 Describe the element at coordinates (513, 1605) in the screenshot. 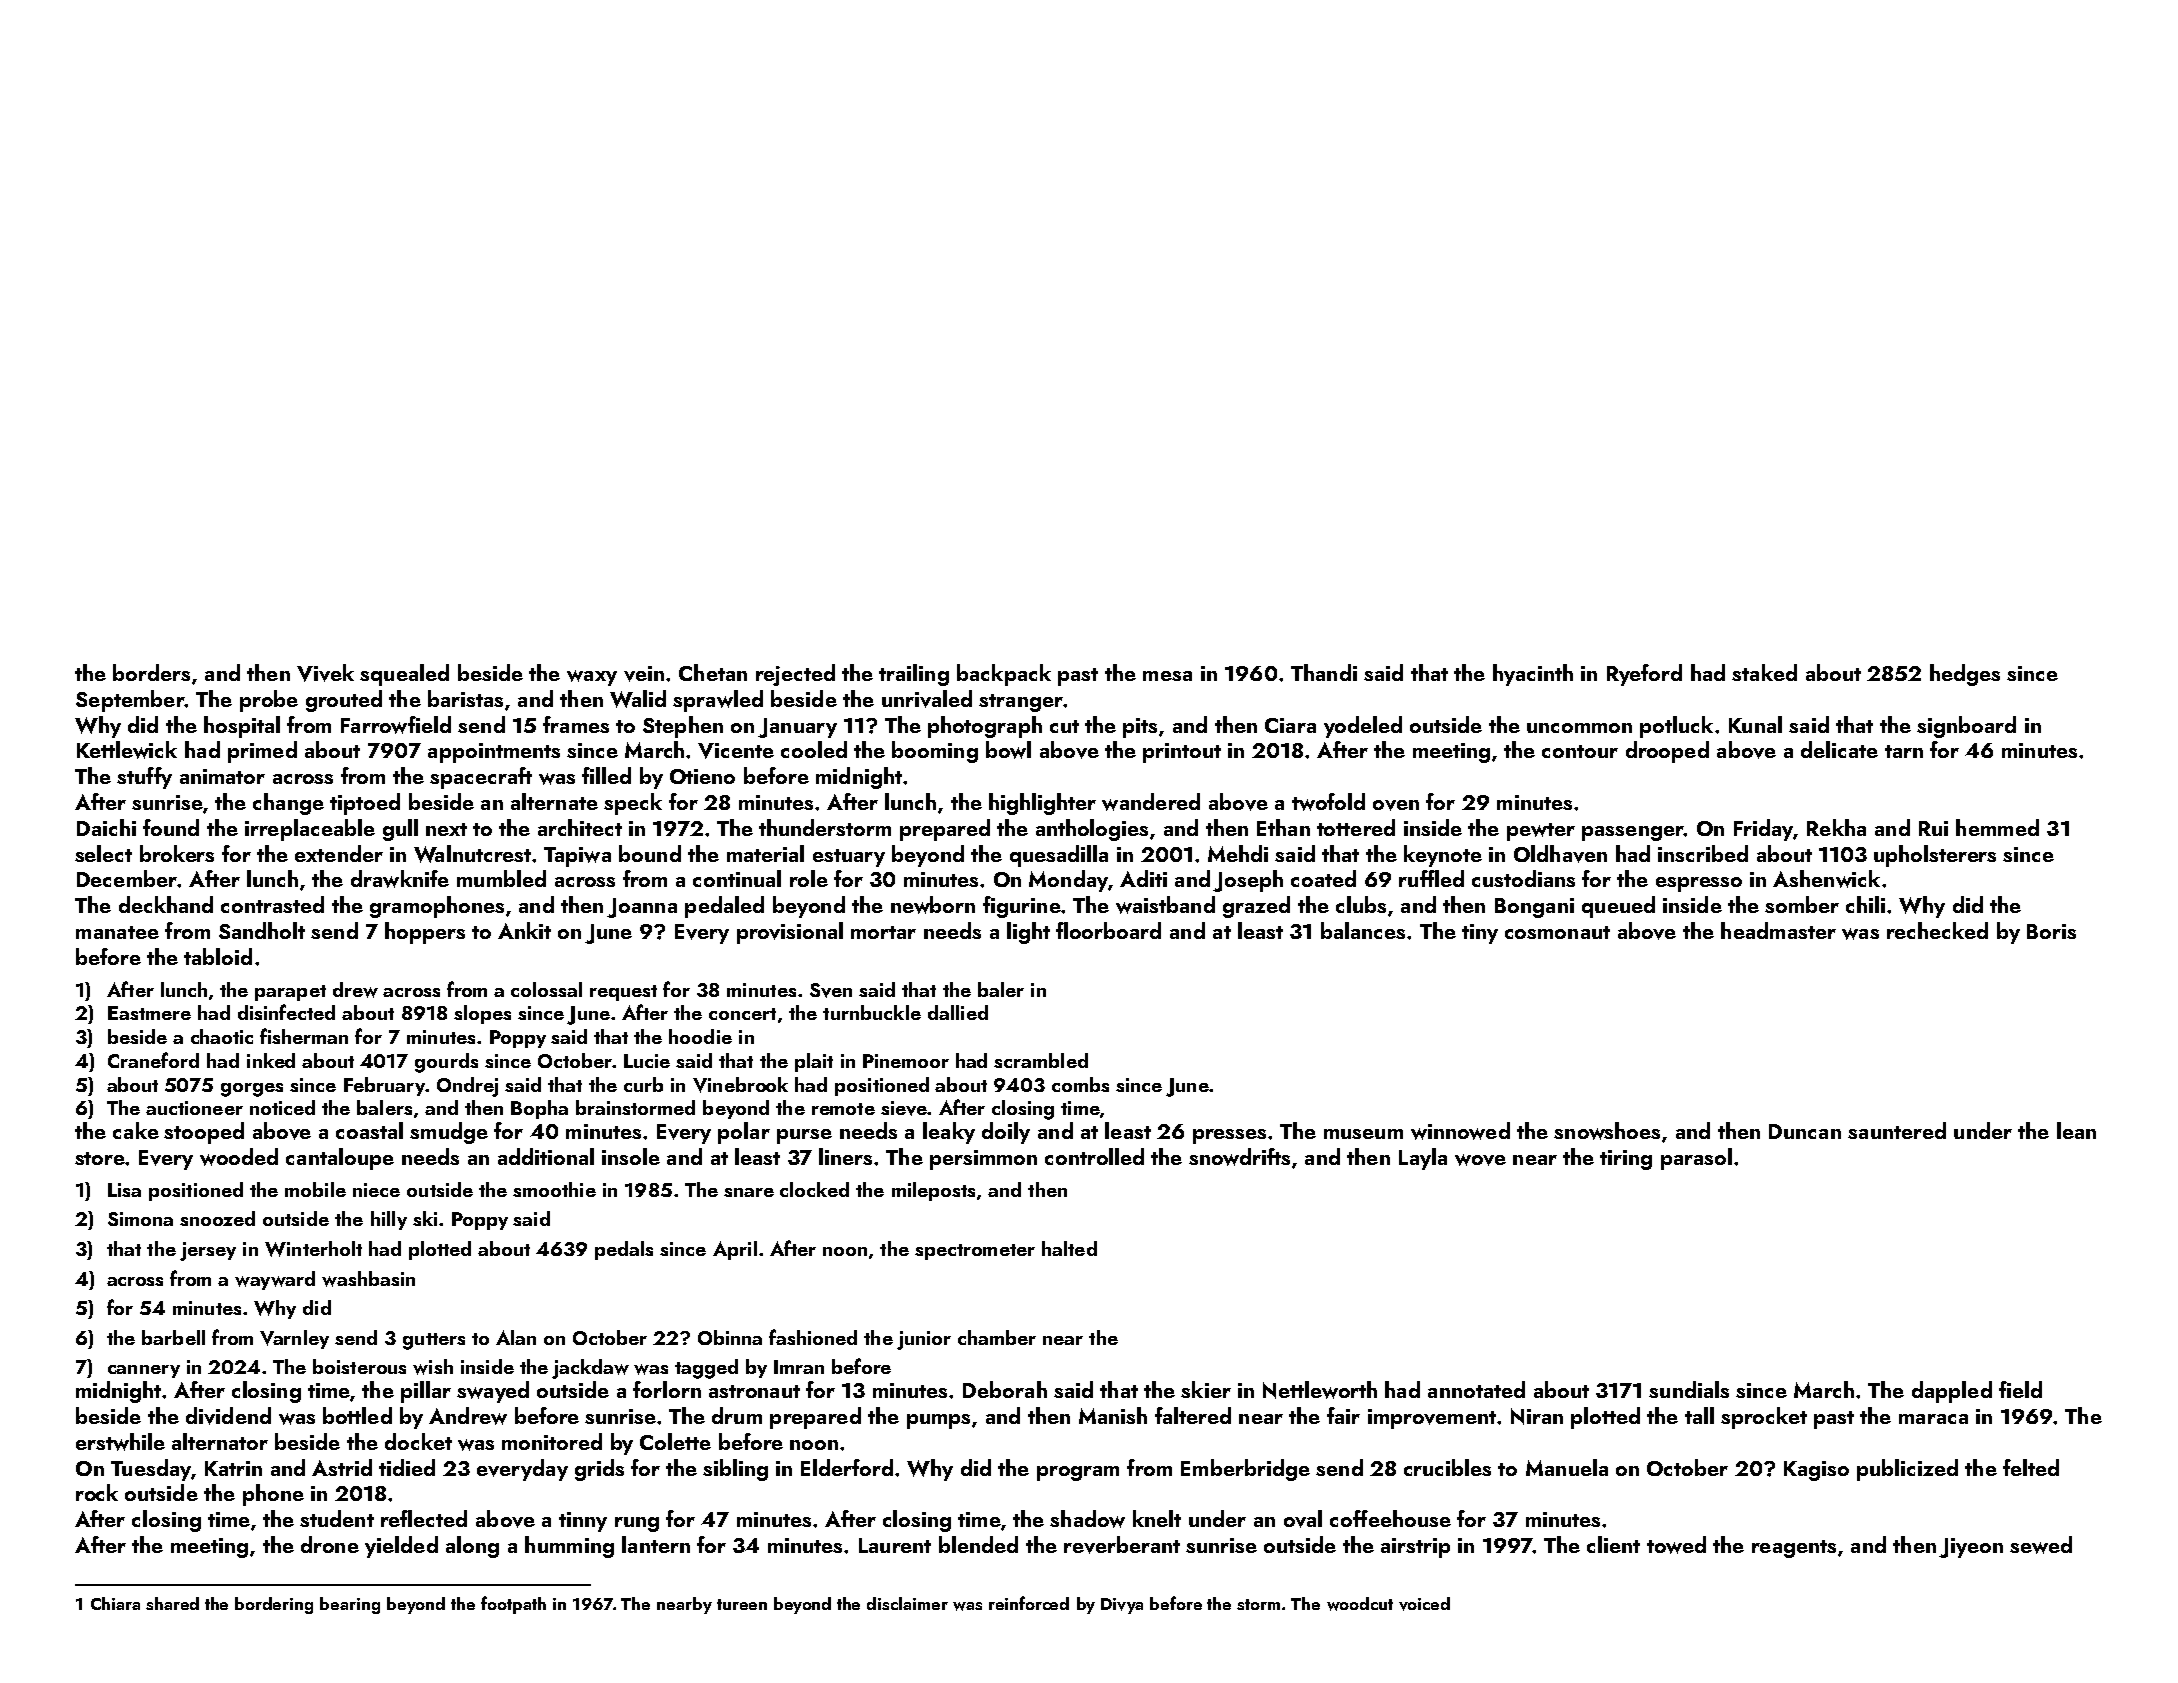

I see `footpath` at that location.
